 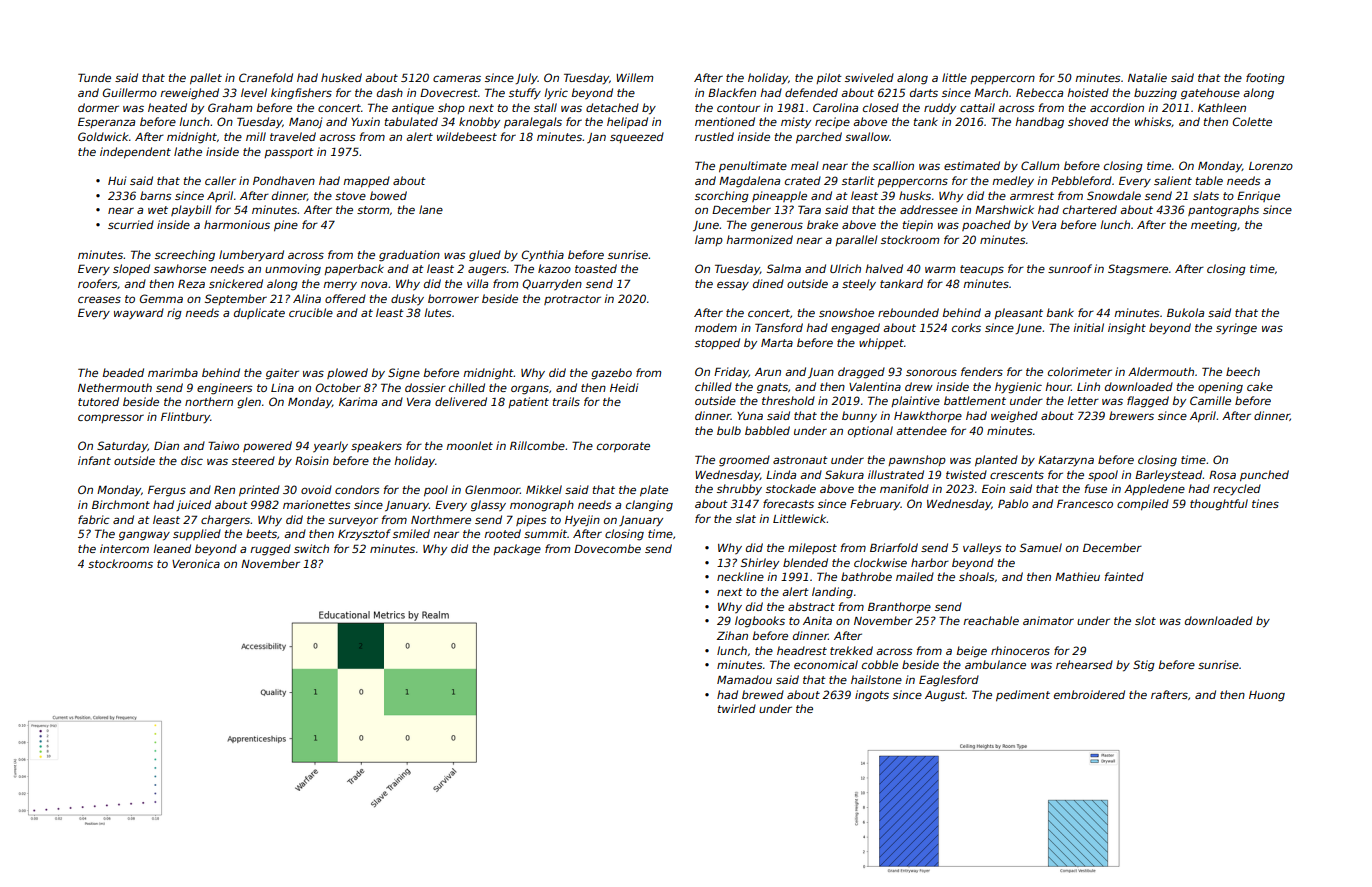 What do you see at coordinates (634, 77) in the image?
I see `Willem` at bounding box center [634, 77].
